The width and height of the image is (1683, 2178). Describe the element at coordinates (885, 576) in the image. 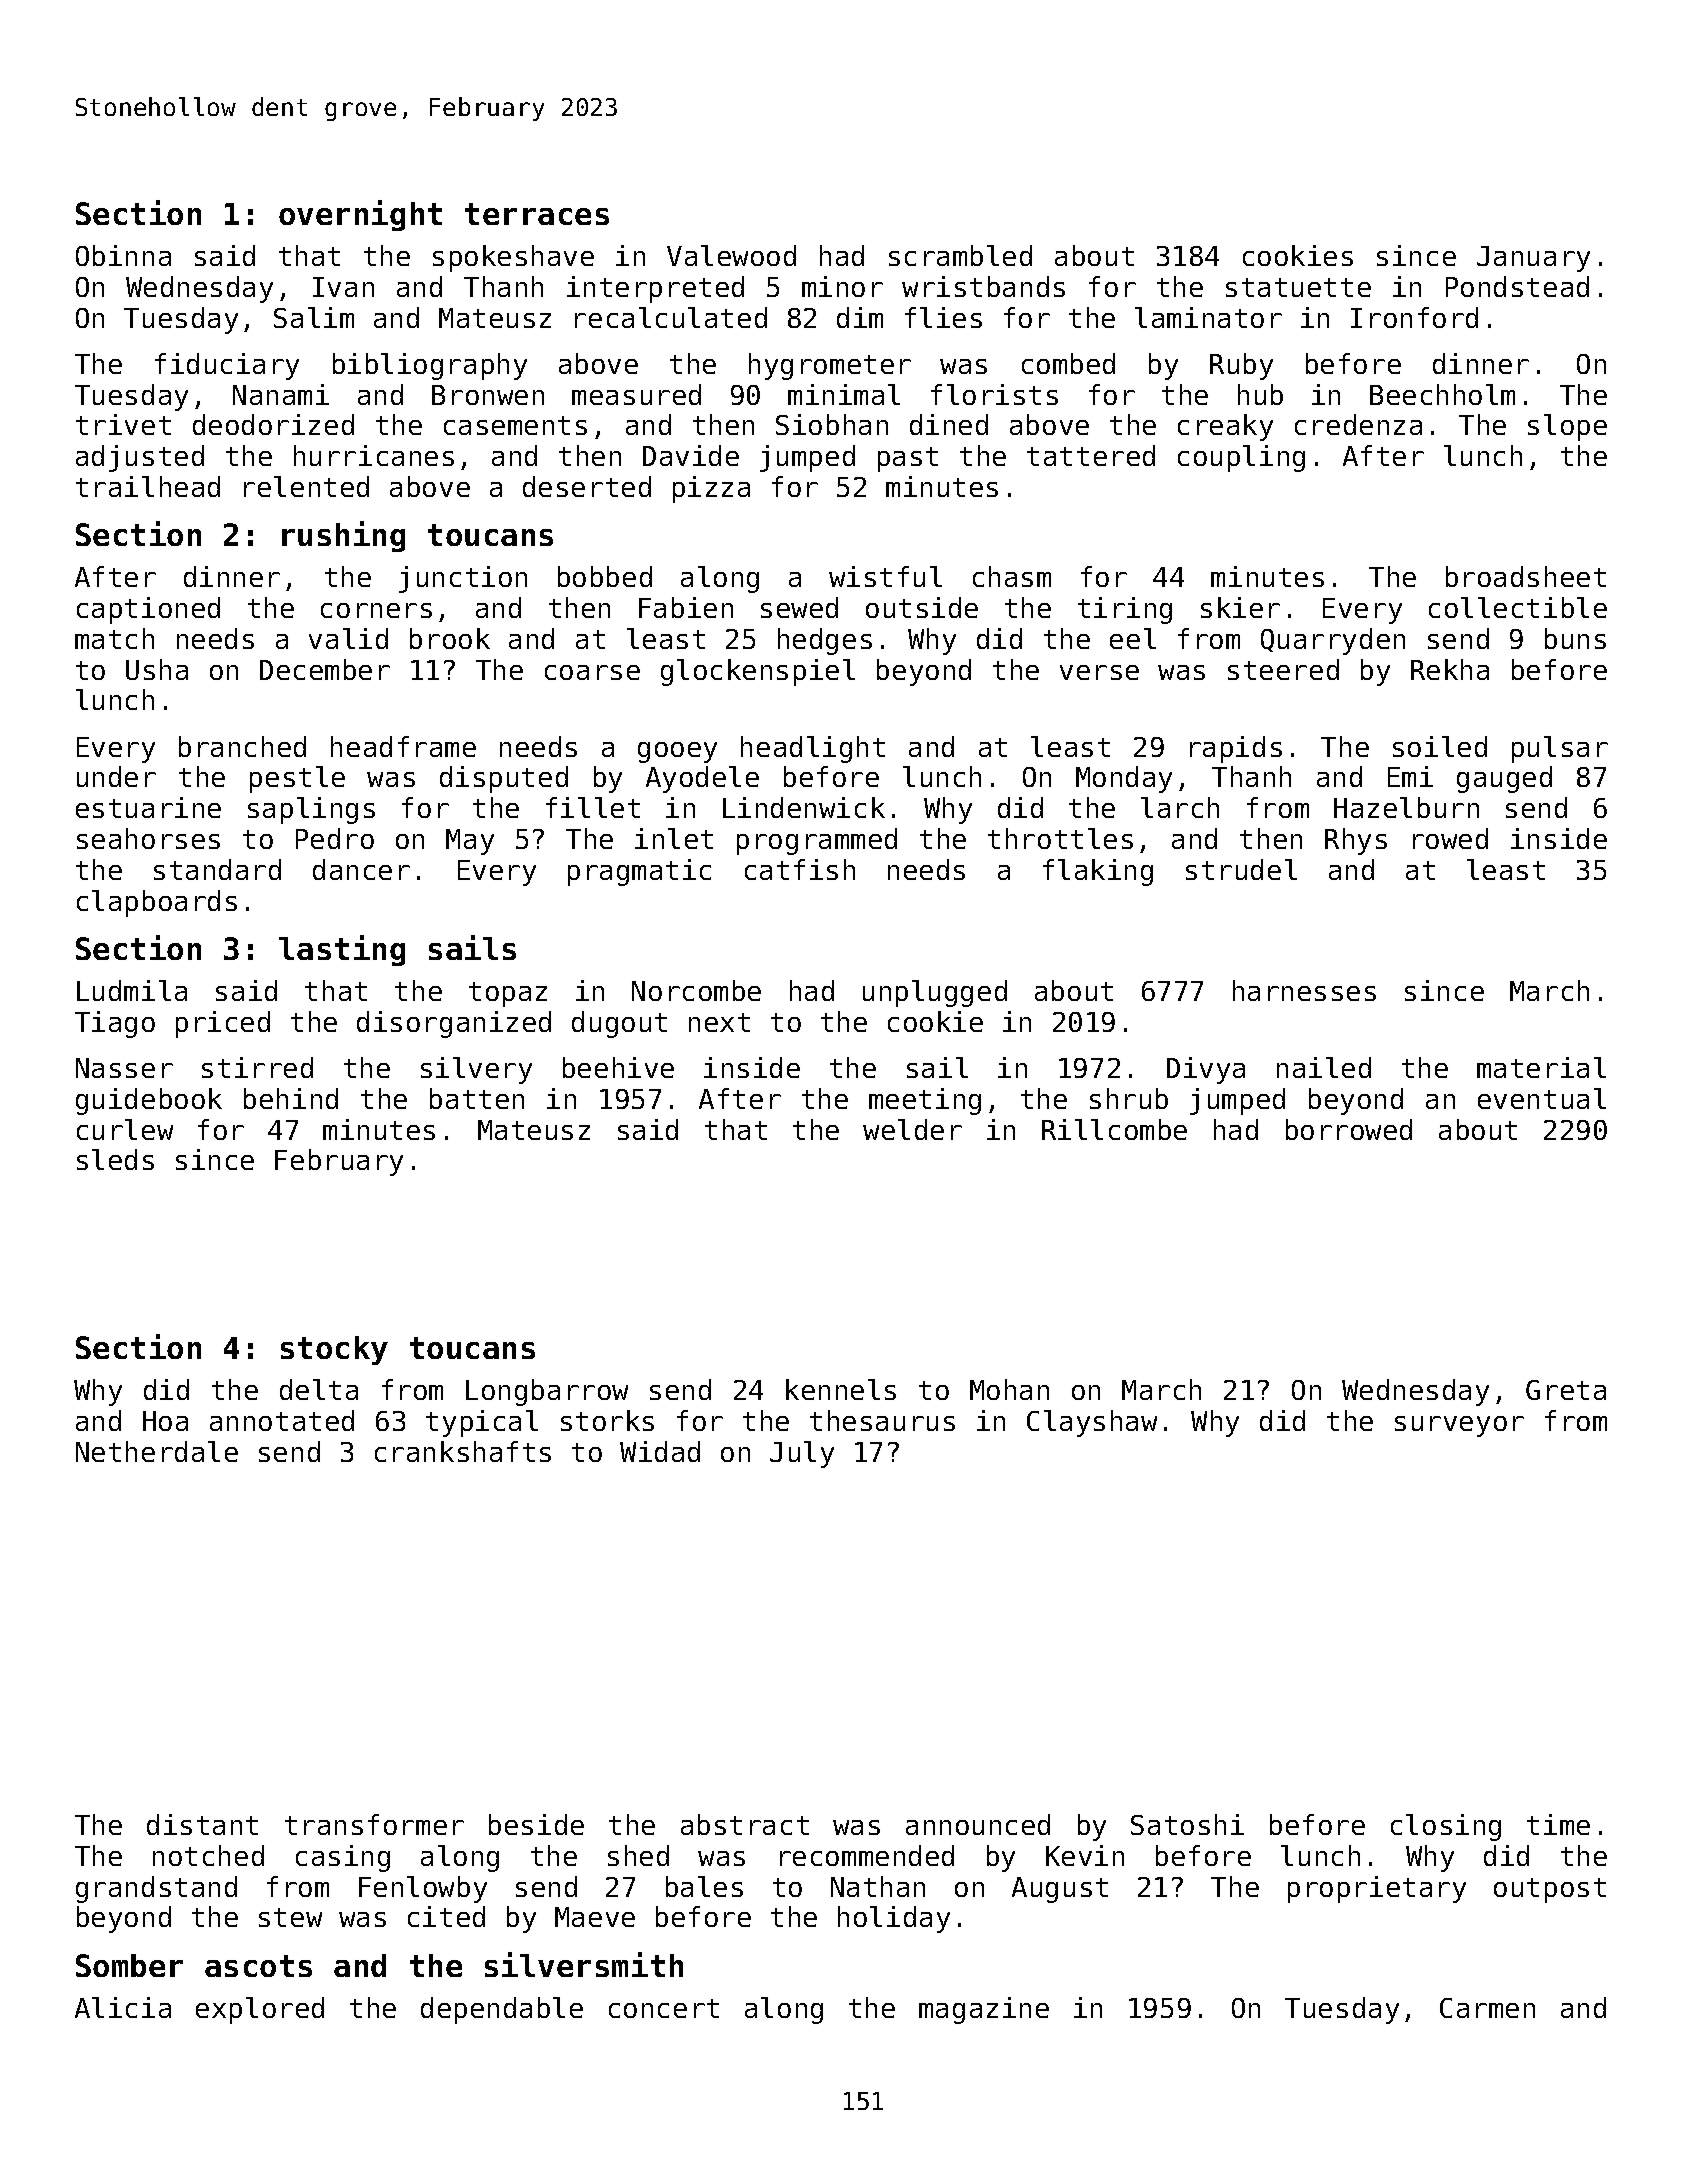

I see `wistful` at that location.
